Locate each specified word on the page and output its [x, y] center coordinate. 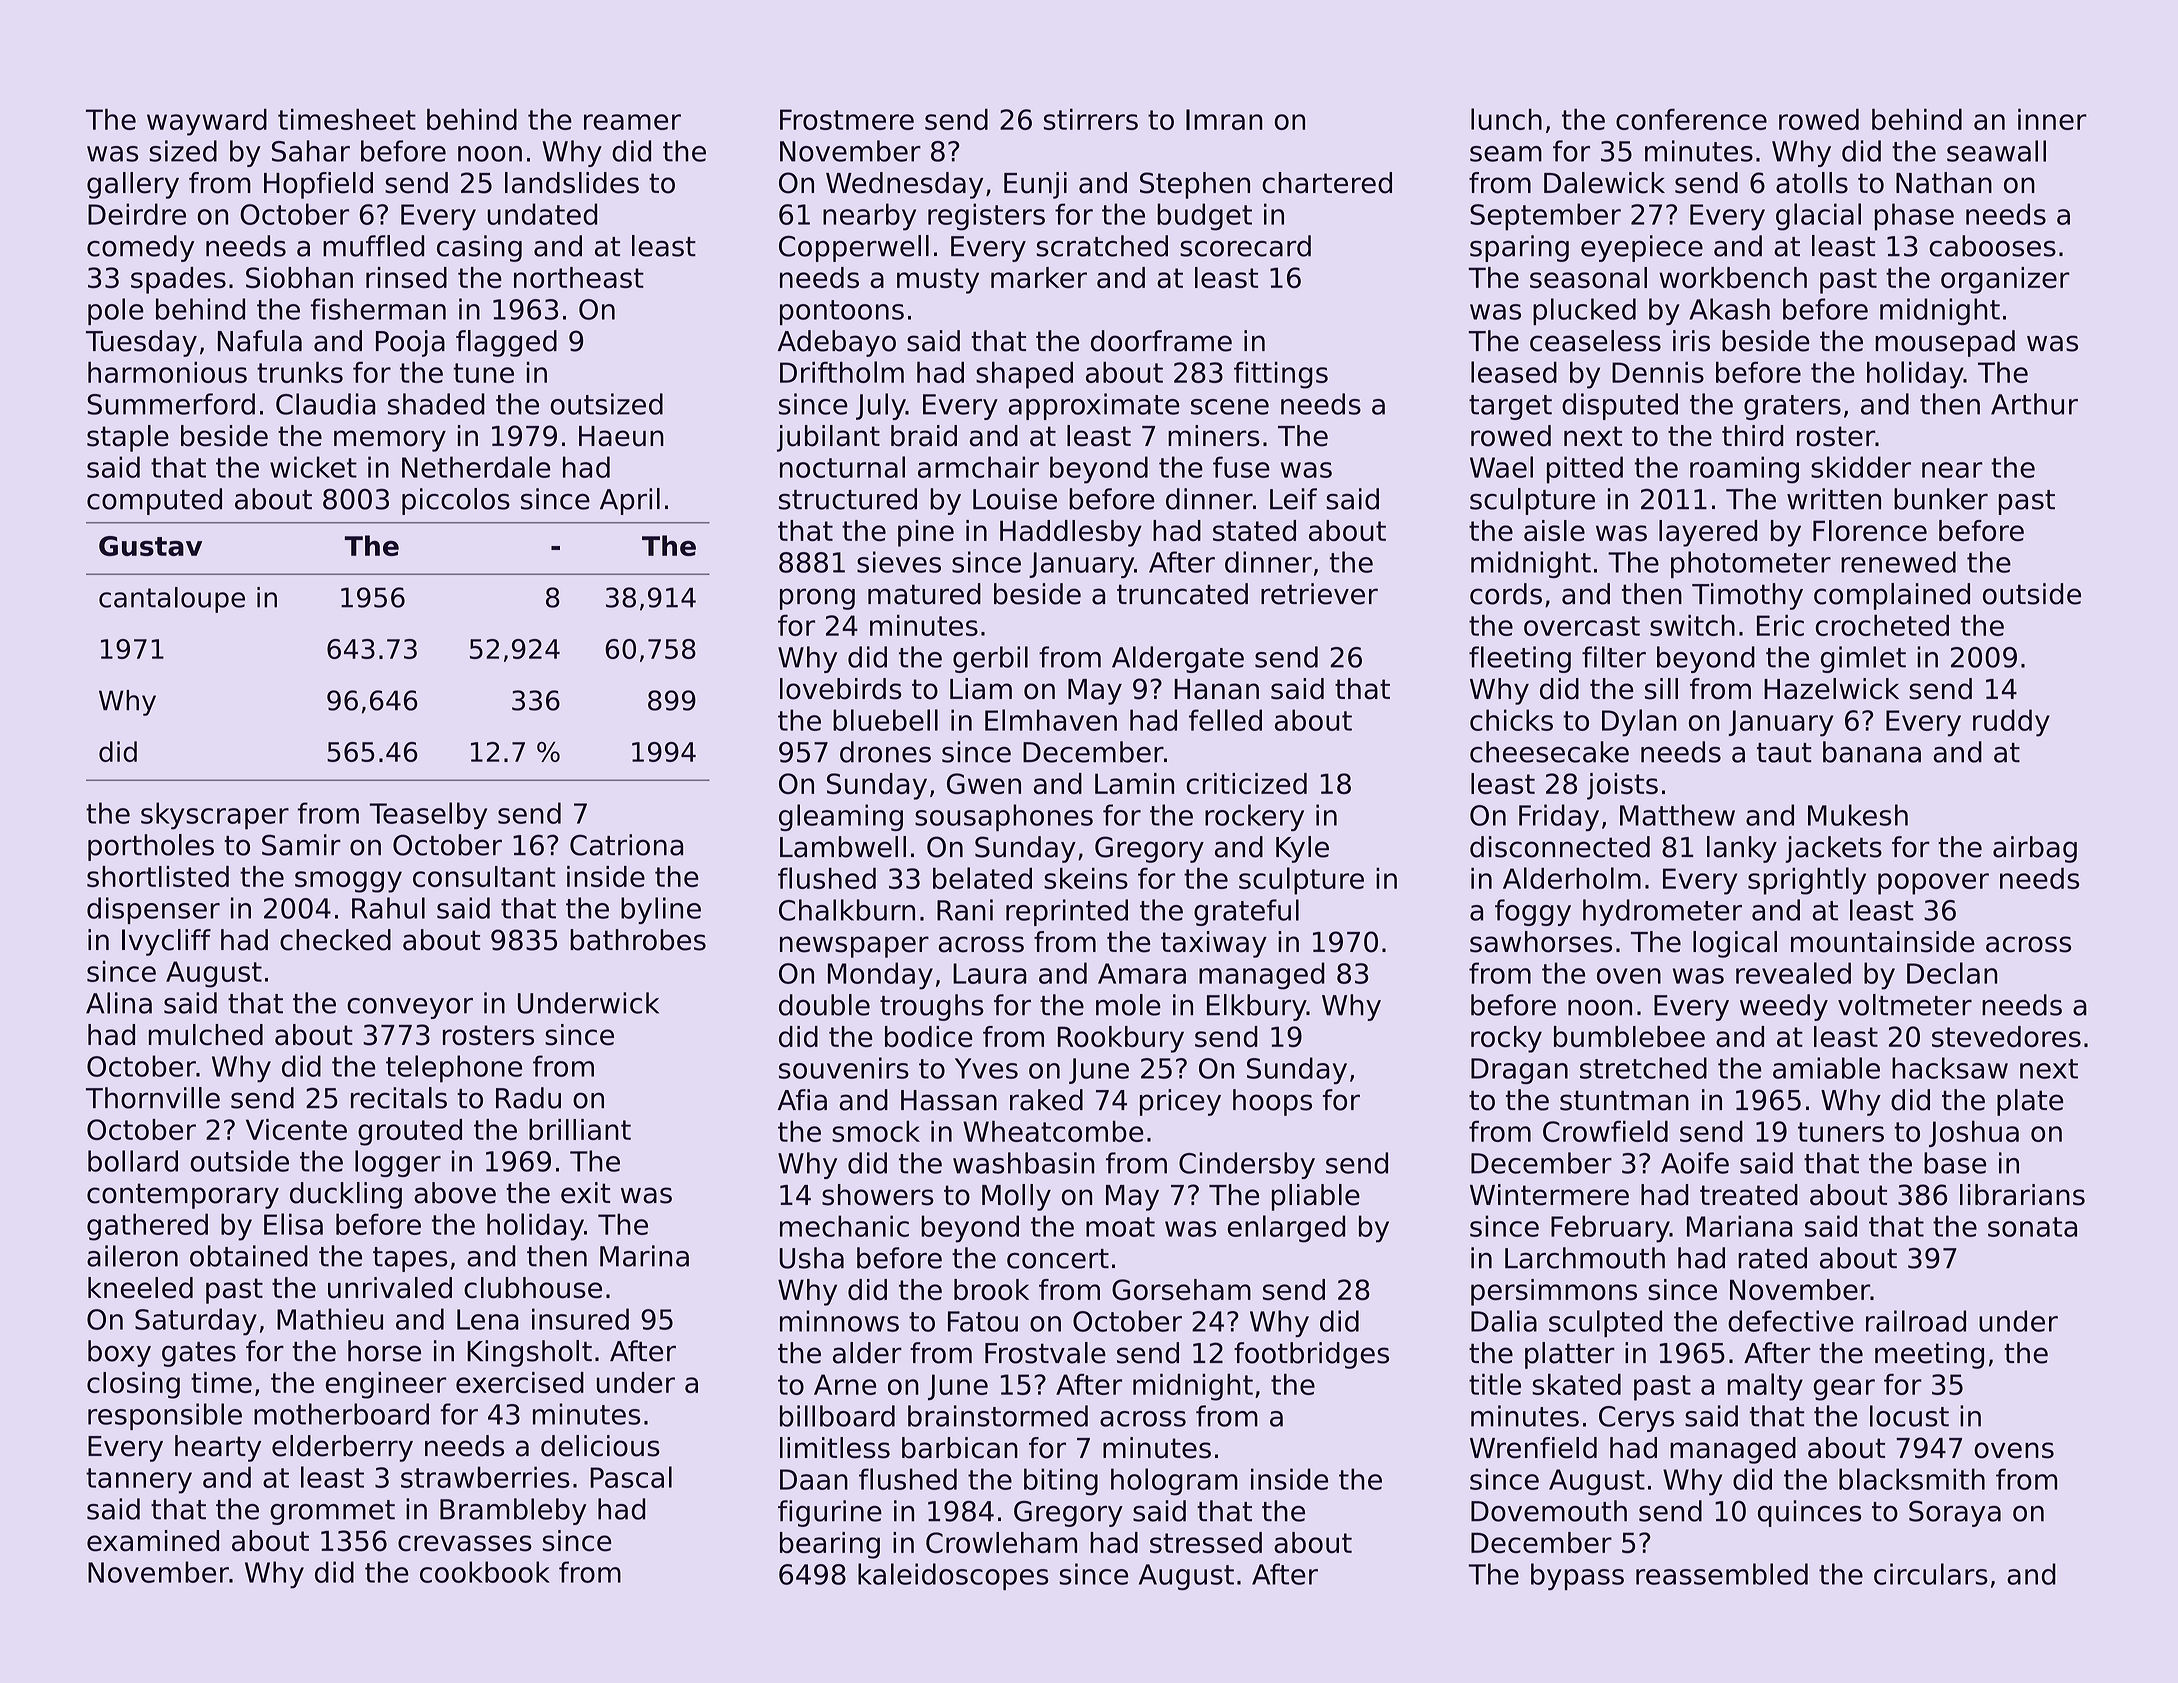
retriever [1319, 594]
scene [1230, 407]
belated [982, 878]
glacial [1818, 217]
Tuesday [141, 343]
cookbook [485, 1572]
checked [335, 940]
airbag [2035, 849]
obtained [249, 1256]
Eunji [1035, 185]
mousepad [1945, 343]
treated [1749, 1195]
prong [817, 599]
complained [1892, 596]
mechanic [844, 1226]
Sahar [311, 151]
